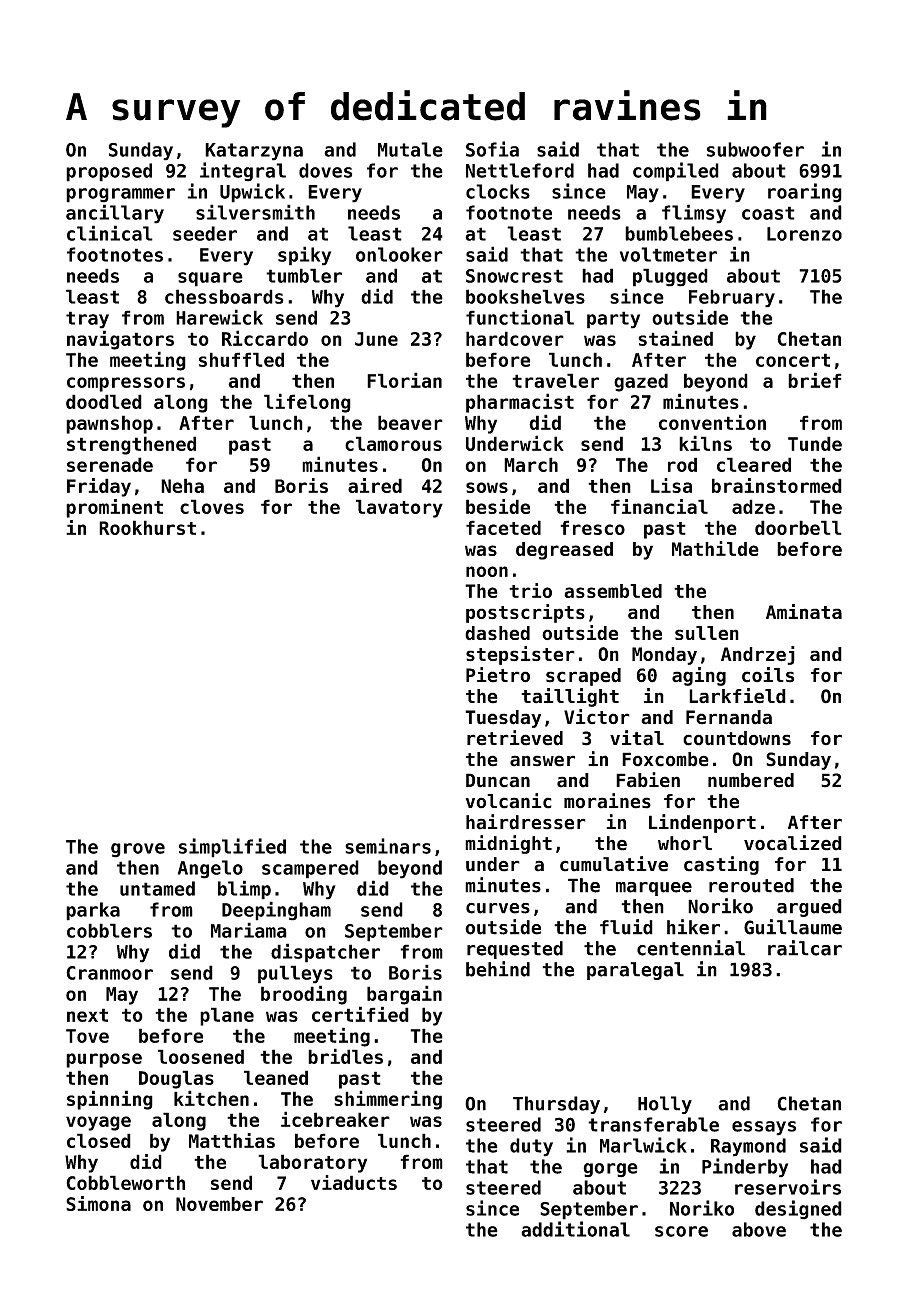  What do you see at coordinates (254, 152) in the screenshot?
I see `Katarzyna` at bounding box center [254, 152].
